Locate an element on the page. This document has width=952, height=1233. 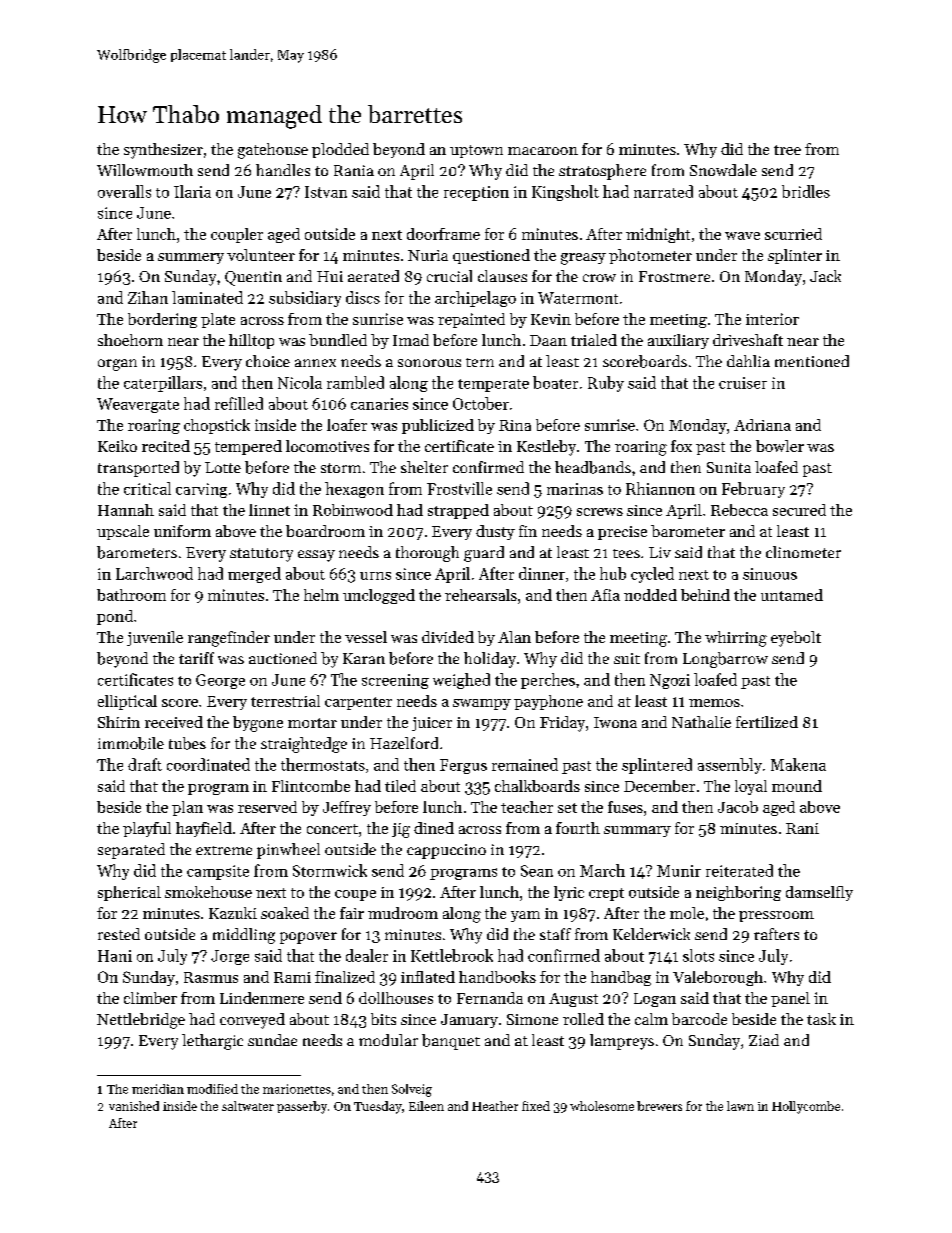
Tuesday is located at coordinates (378, 1107).
